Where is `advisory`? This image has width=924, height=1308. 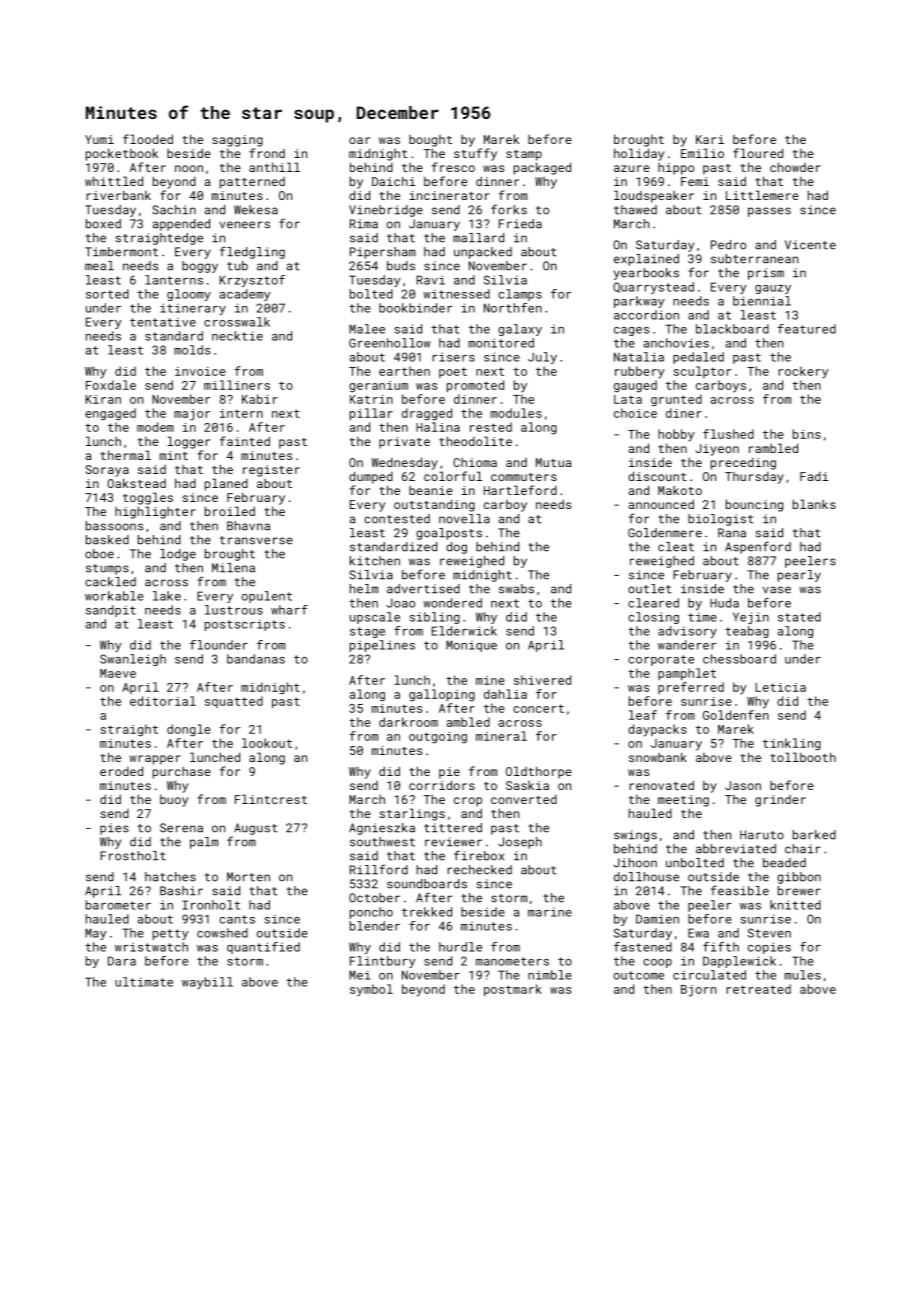 advisory is located at coordinates (687, 632).
